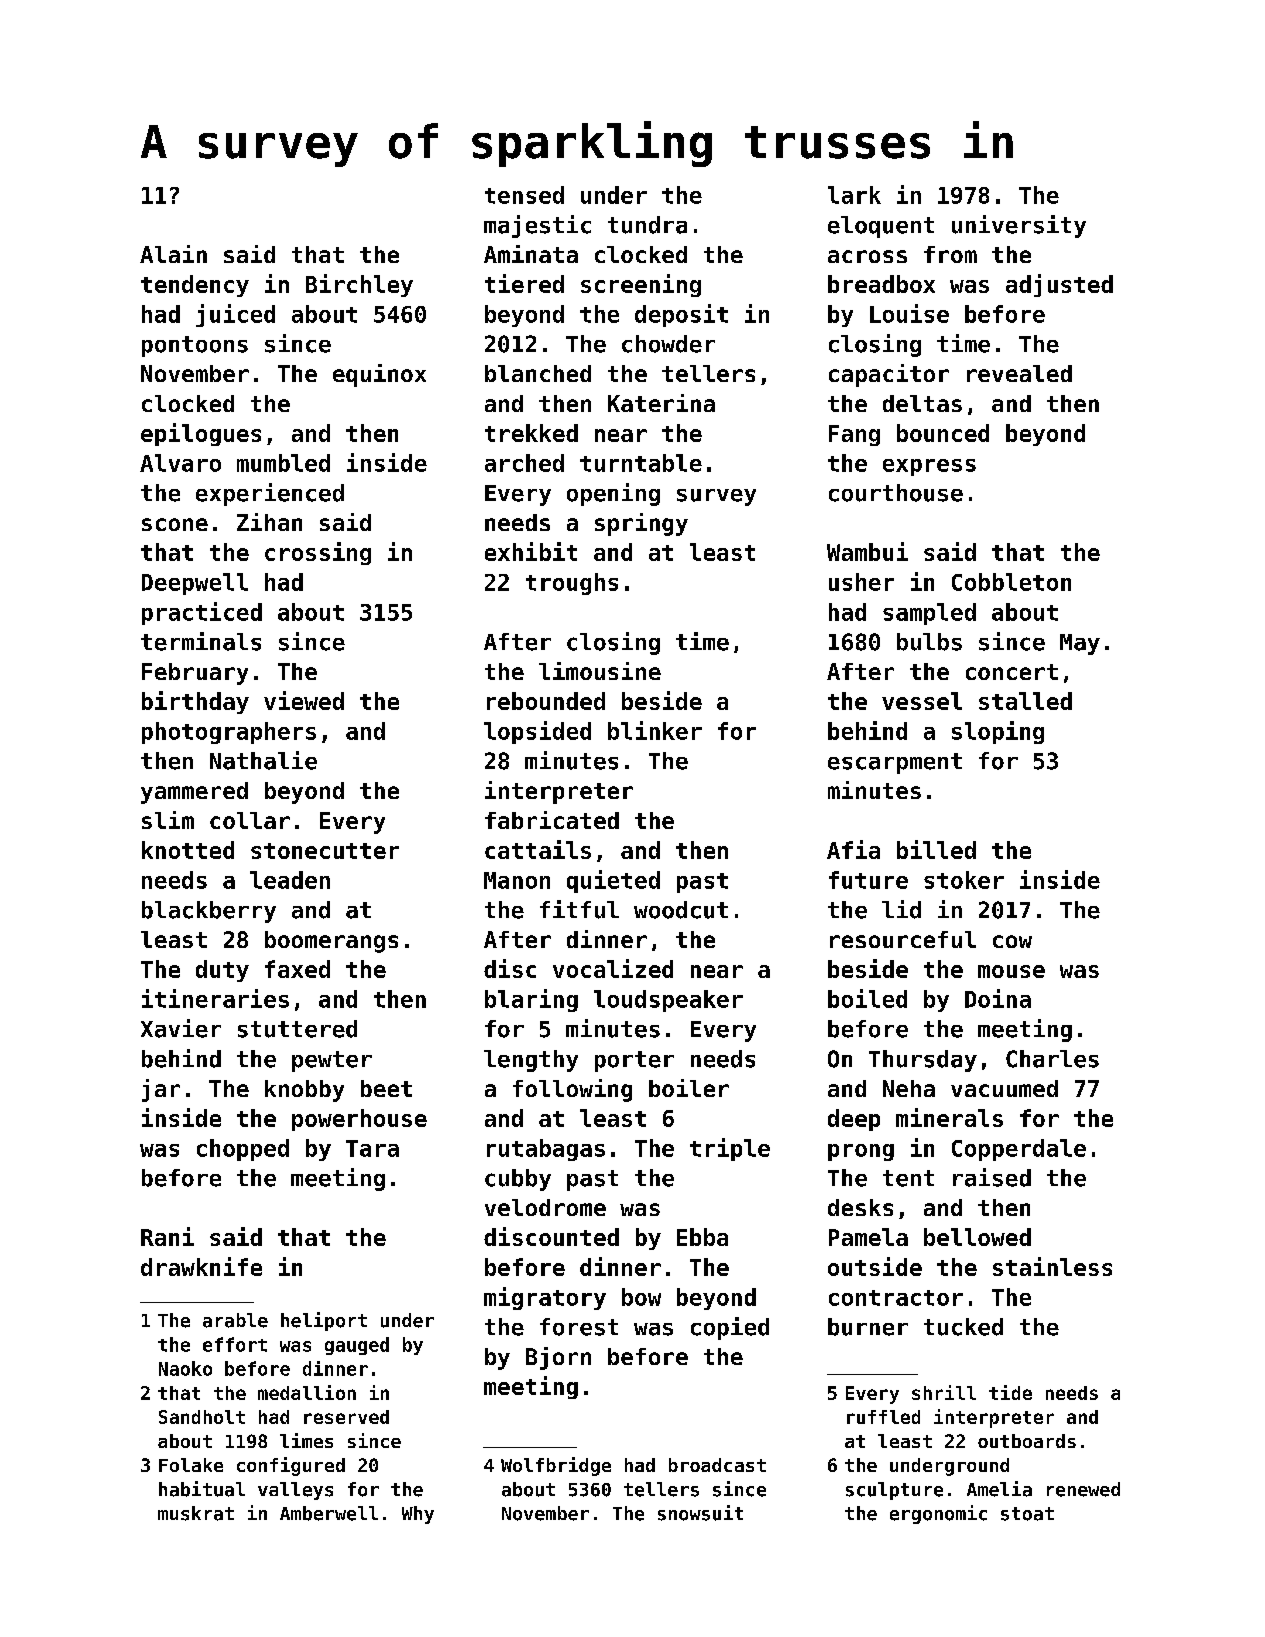 Image resolution: width=1265 pixels, height=1637 pixels. I want to click on juiced, so click(235, 315).
